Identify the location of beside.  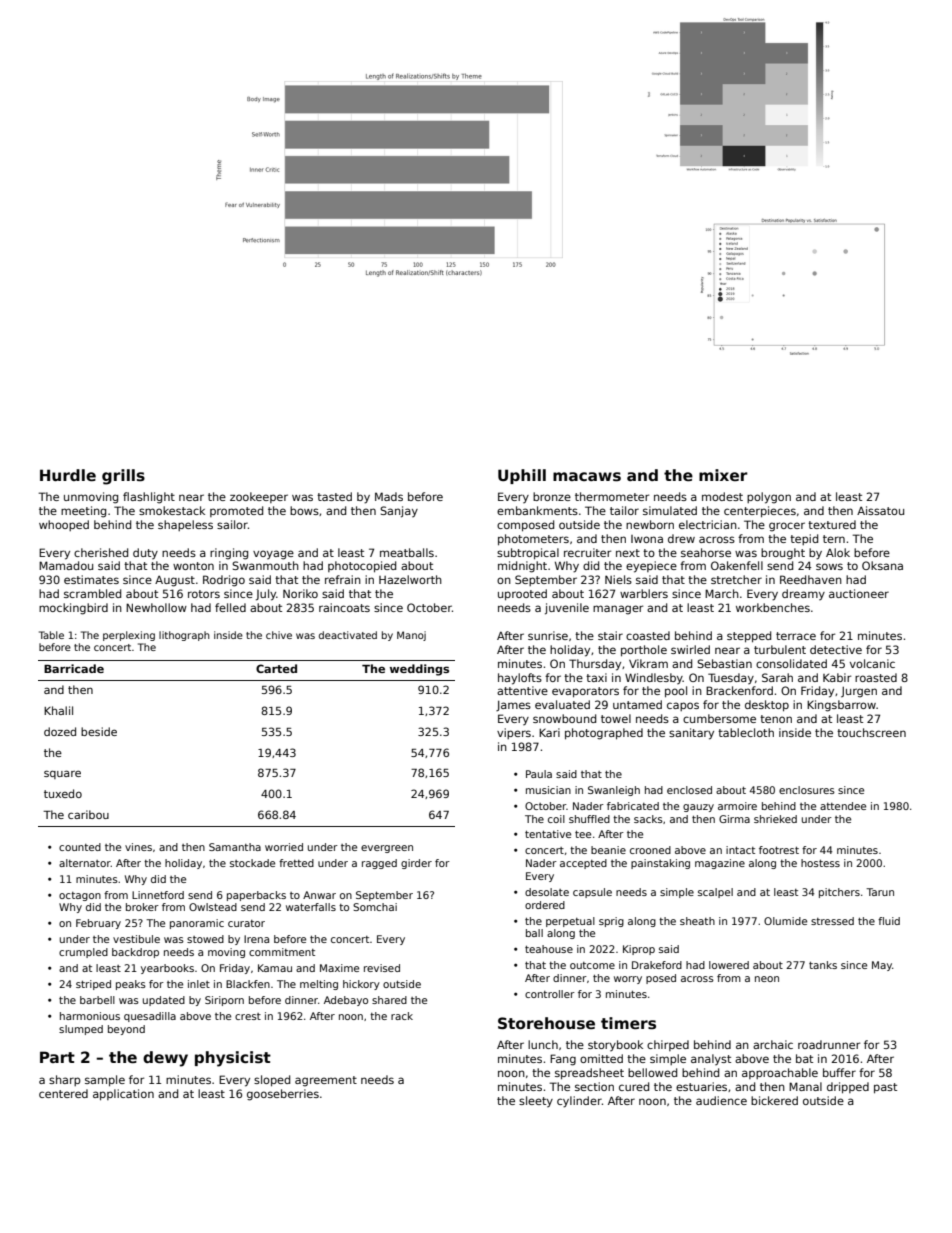
(99, 731).
